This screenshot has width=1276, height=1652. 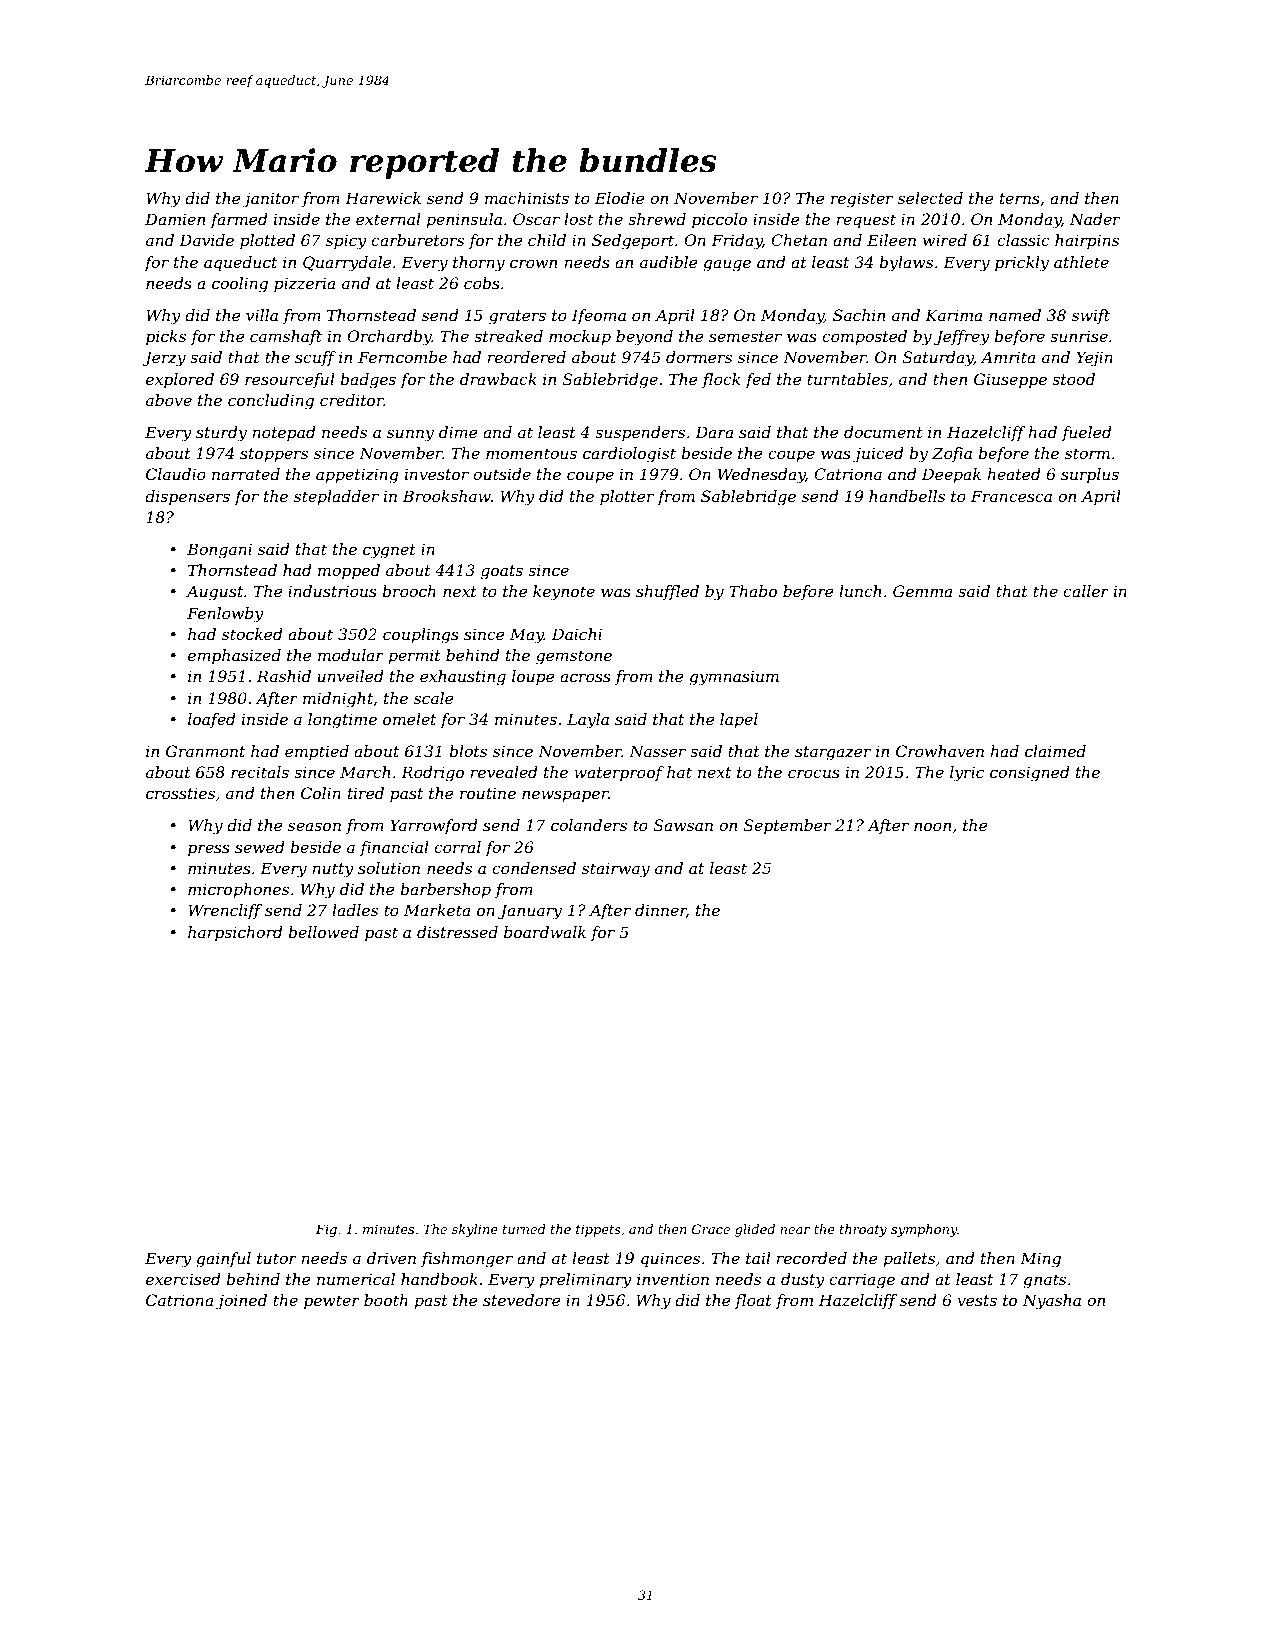 I want to click on consigned, so click(x=1030, y=774).
